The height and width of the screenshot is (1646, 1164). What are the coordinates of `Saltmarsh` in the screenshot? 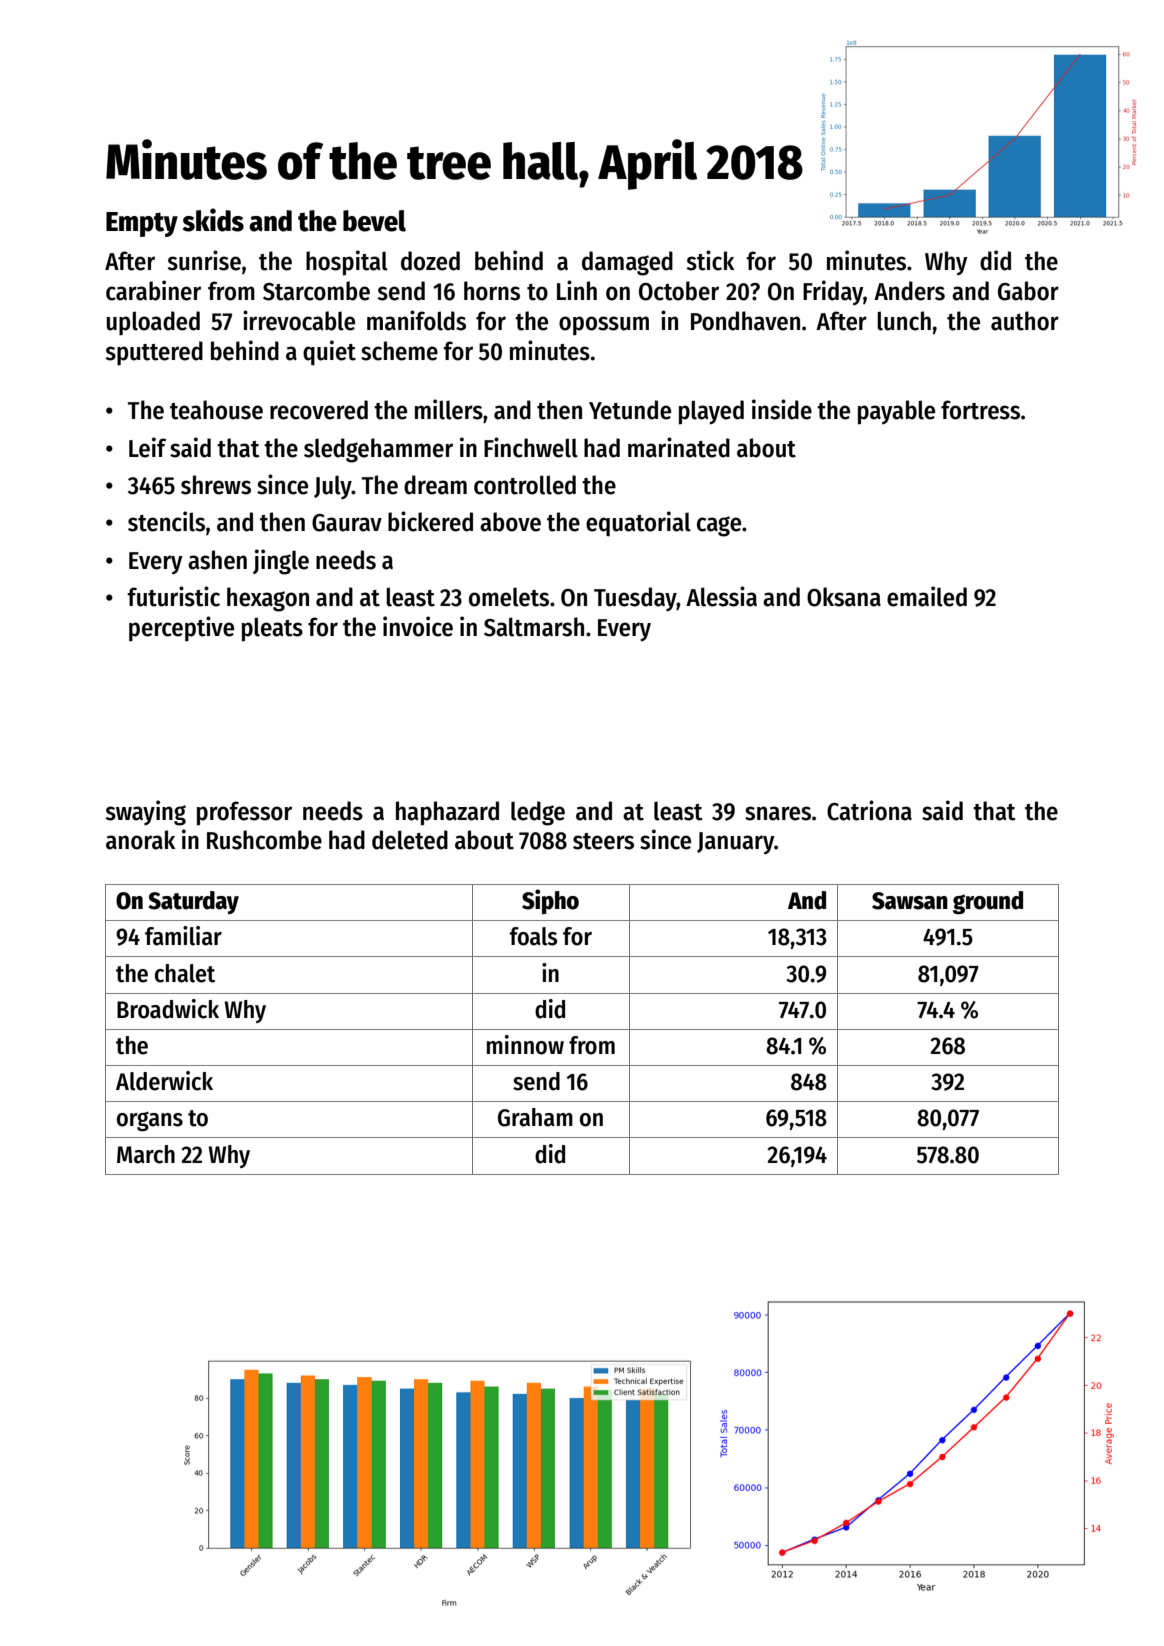 It's located at (534, 627).
